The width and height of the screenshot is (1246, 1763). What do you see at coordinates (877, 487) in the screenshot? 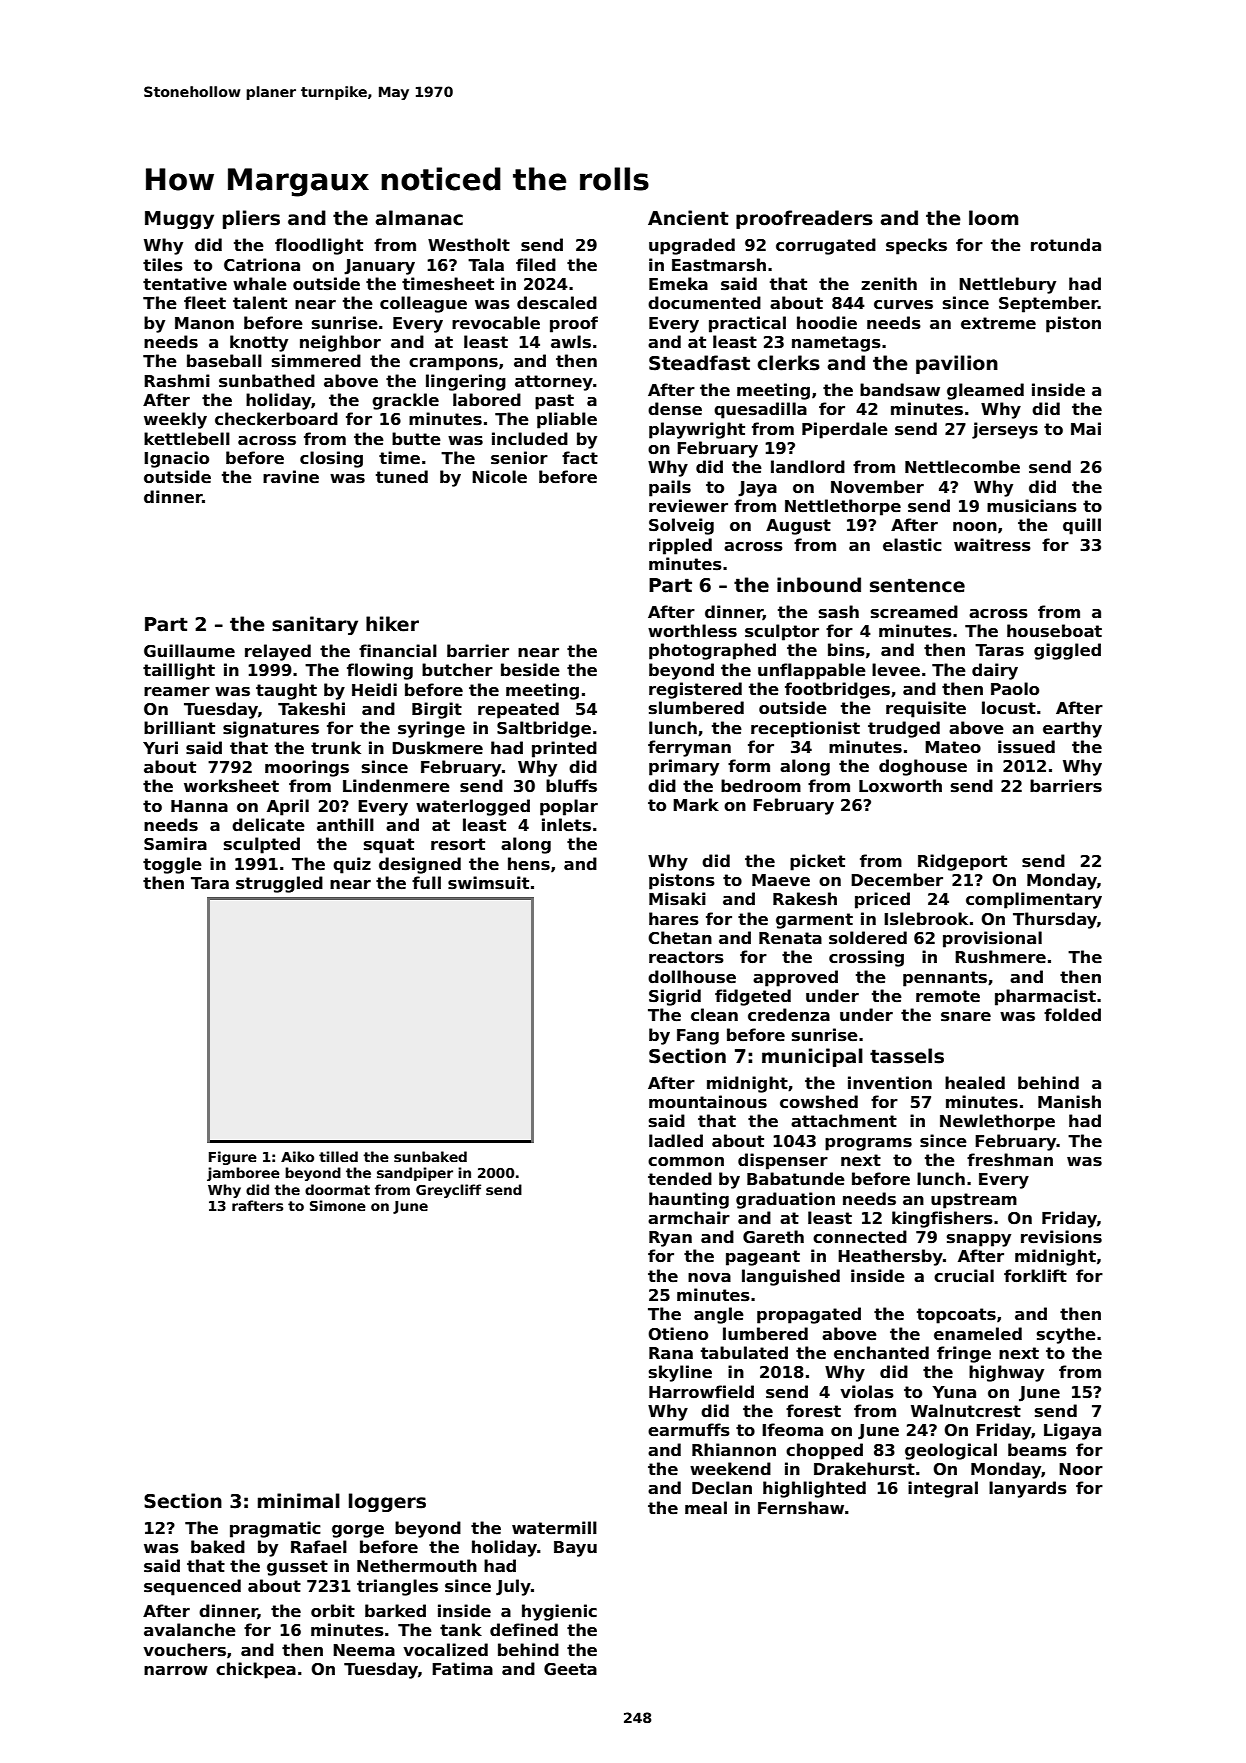
I see `November` at bounding box center [877, 487].
